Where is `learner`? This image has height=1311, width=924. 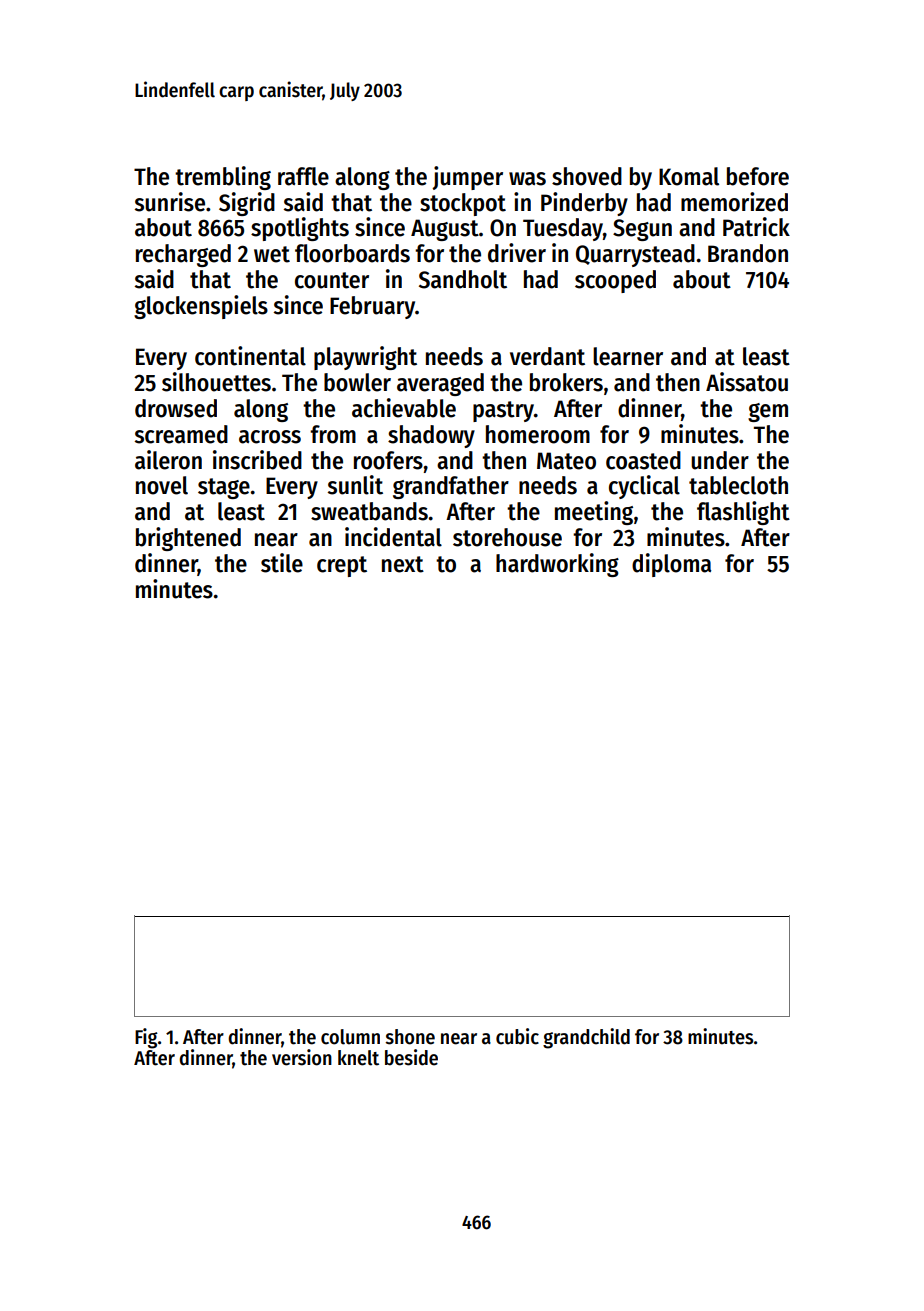
learner is located at coordinates (628, 356).
